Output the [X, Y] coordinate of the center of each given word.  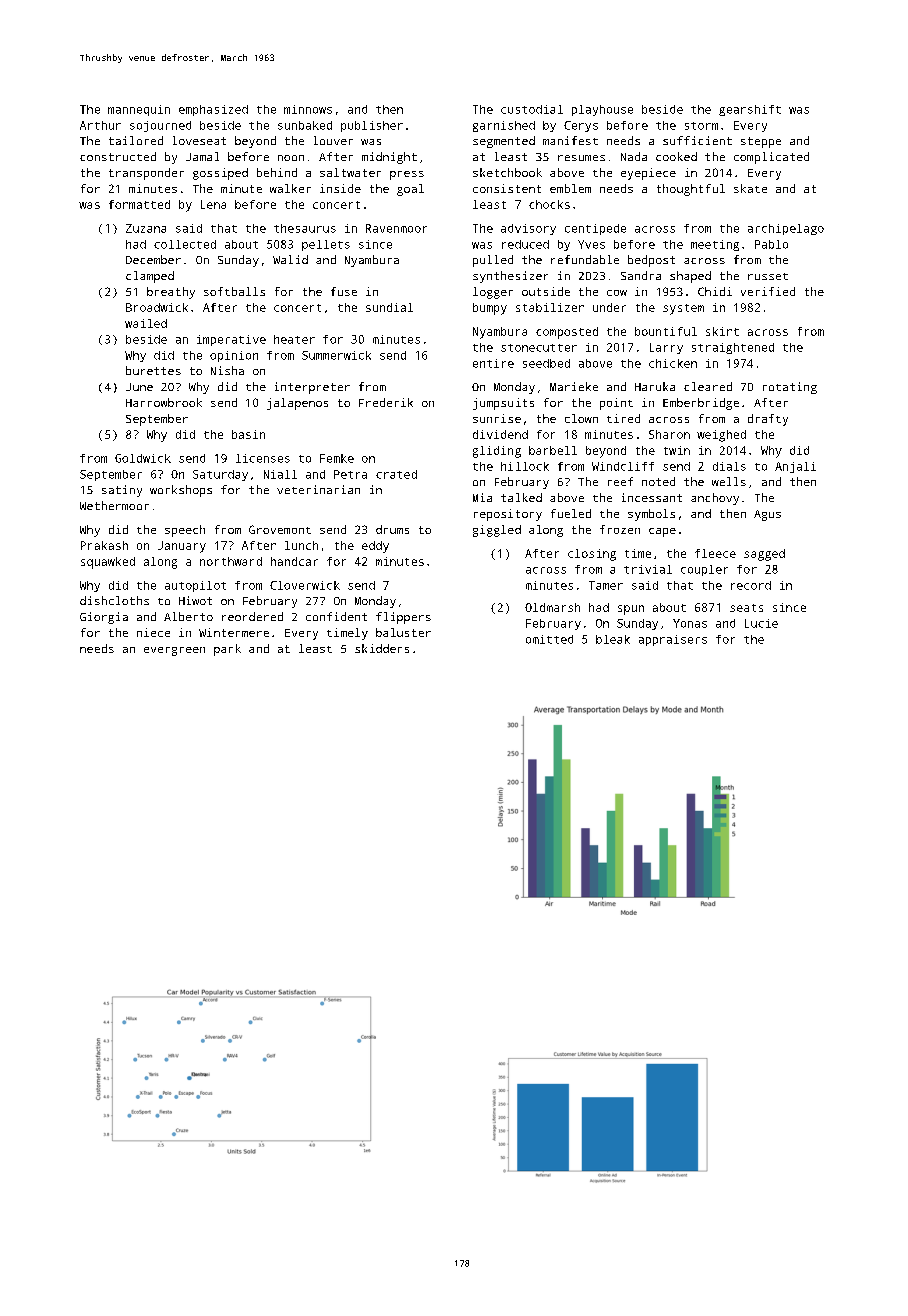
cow [617, 293]
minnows [308, 109]
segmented [504, 142]
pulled [493, 261]
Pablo [771, 244]
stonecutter [539, 348]
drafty [768, 420]
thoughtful [691, 190]
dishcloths [114, 600]
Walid [290, 259]
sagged [764, 555]
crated [396, 474]
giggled [497, 531]
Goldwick [143, 458]
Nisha [227, 370]
